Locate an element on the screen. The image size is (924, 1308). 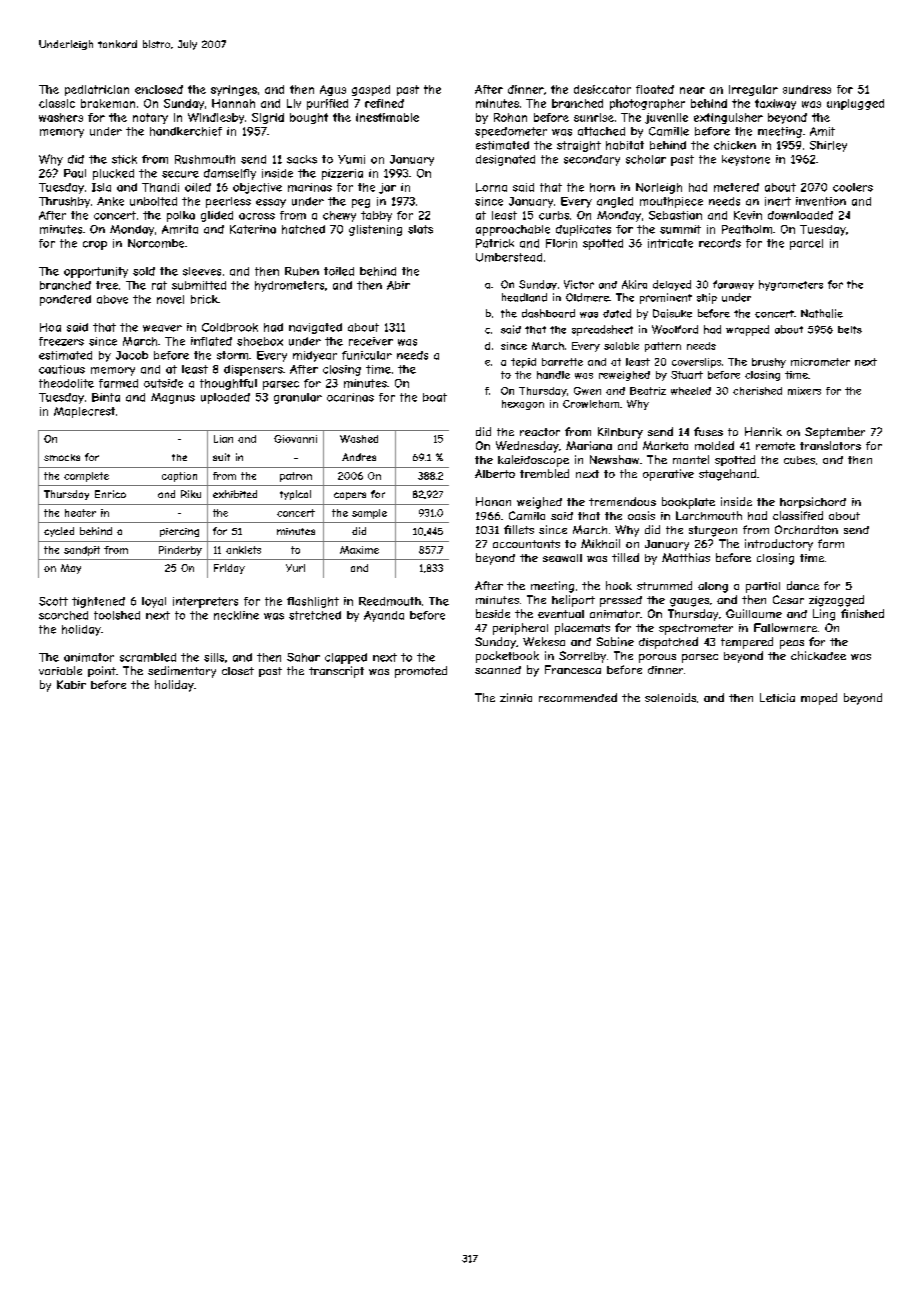
syringes is located at coordinates (234, 90).
